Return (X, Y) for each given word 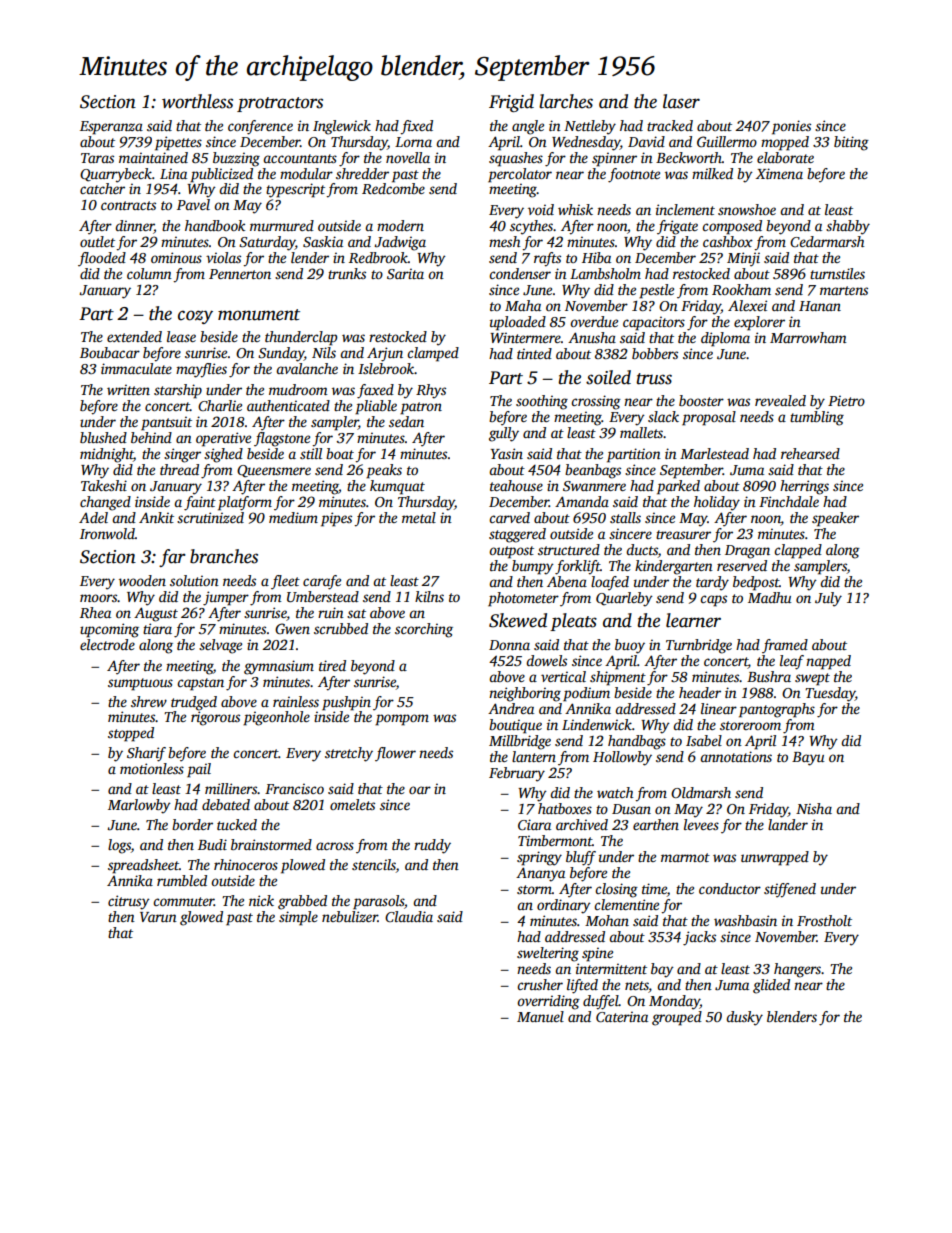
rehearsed (810, 453)
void (541, 209)
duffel (601, 1002)
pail (199, 770)
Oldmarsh (701, 792)
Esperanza (111, 128)
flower (395, 754)
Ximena (779, 173)
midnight (107, 455)
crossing (596, 402)
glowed (201, 918)
